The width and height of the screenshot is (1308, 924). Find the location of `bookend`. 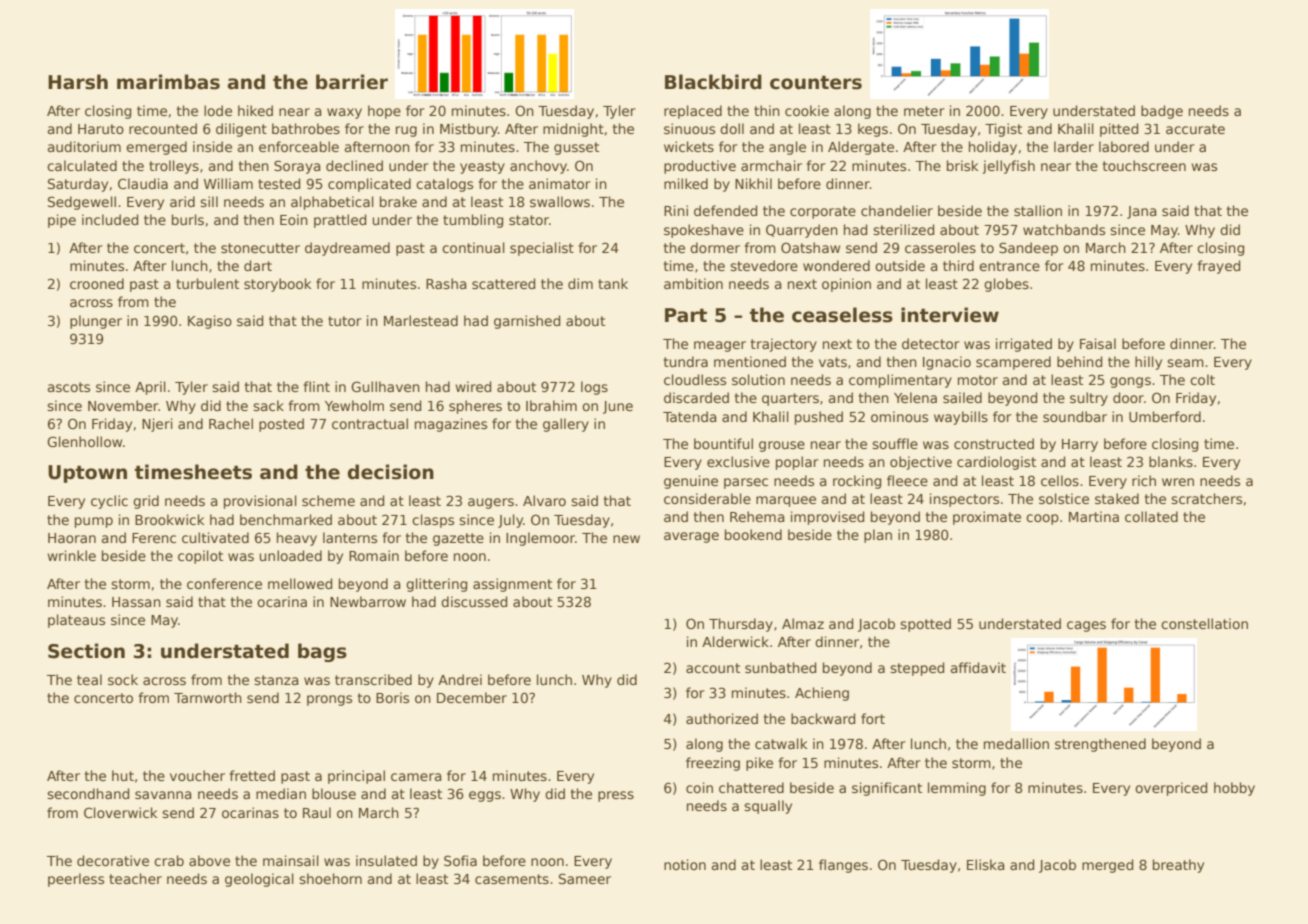

bookend is located at coordinates (753, 534).
